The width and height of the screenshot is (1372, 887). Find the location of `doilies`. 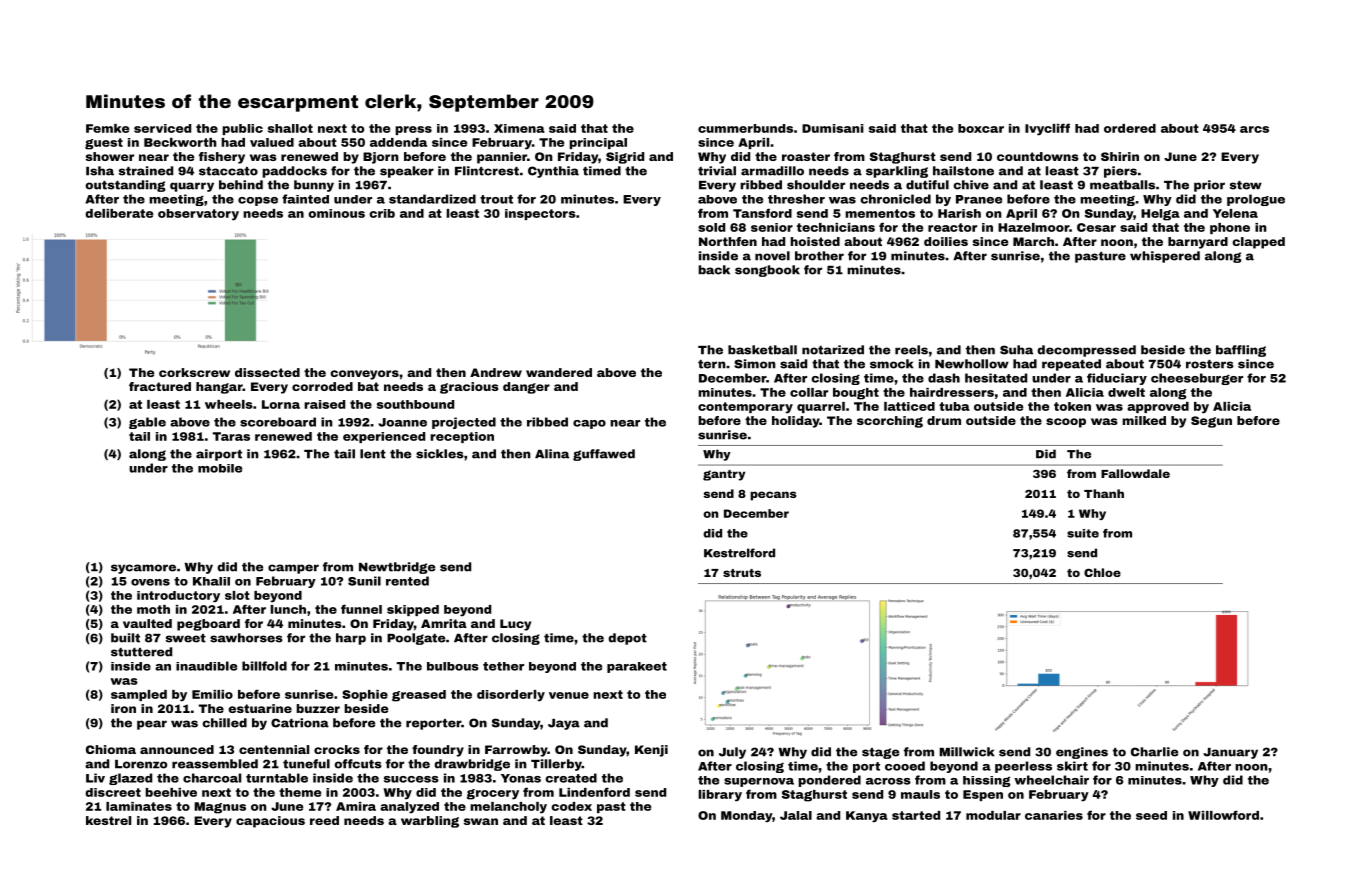

doilies is located at coordinates (946, 241).
